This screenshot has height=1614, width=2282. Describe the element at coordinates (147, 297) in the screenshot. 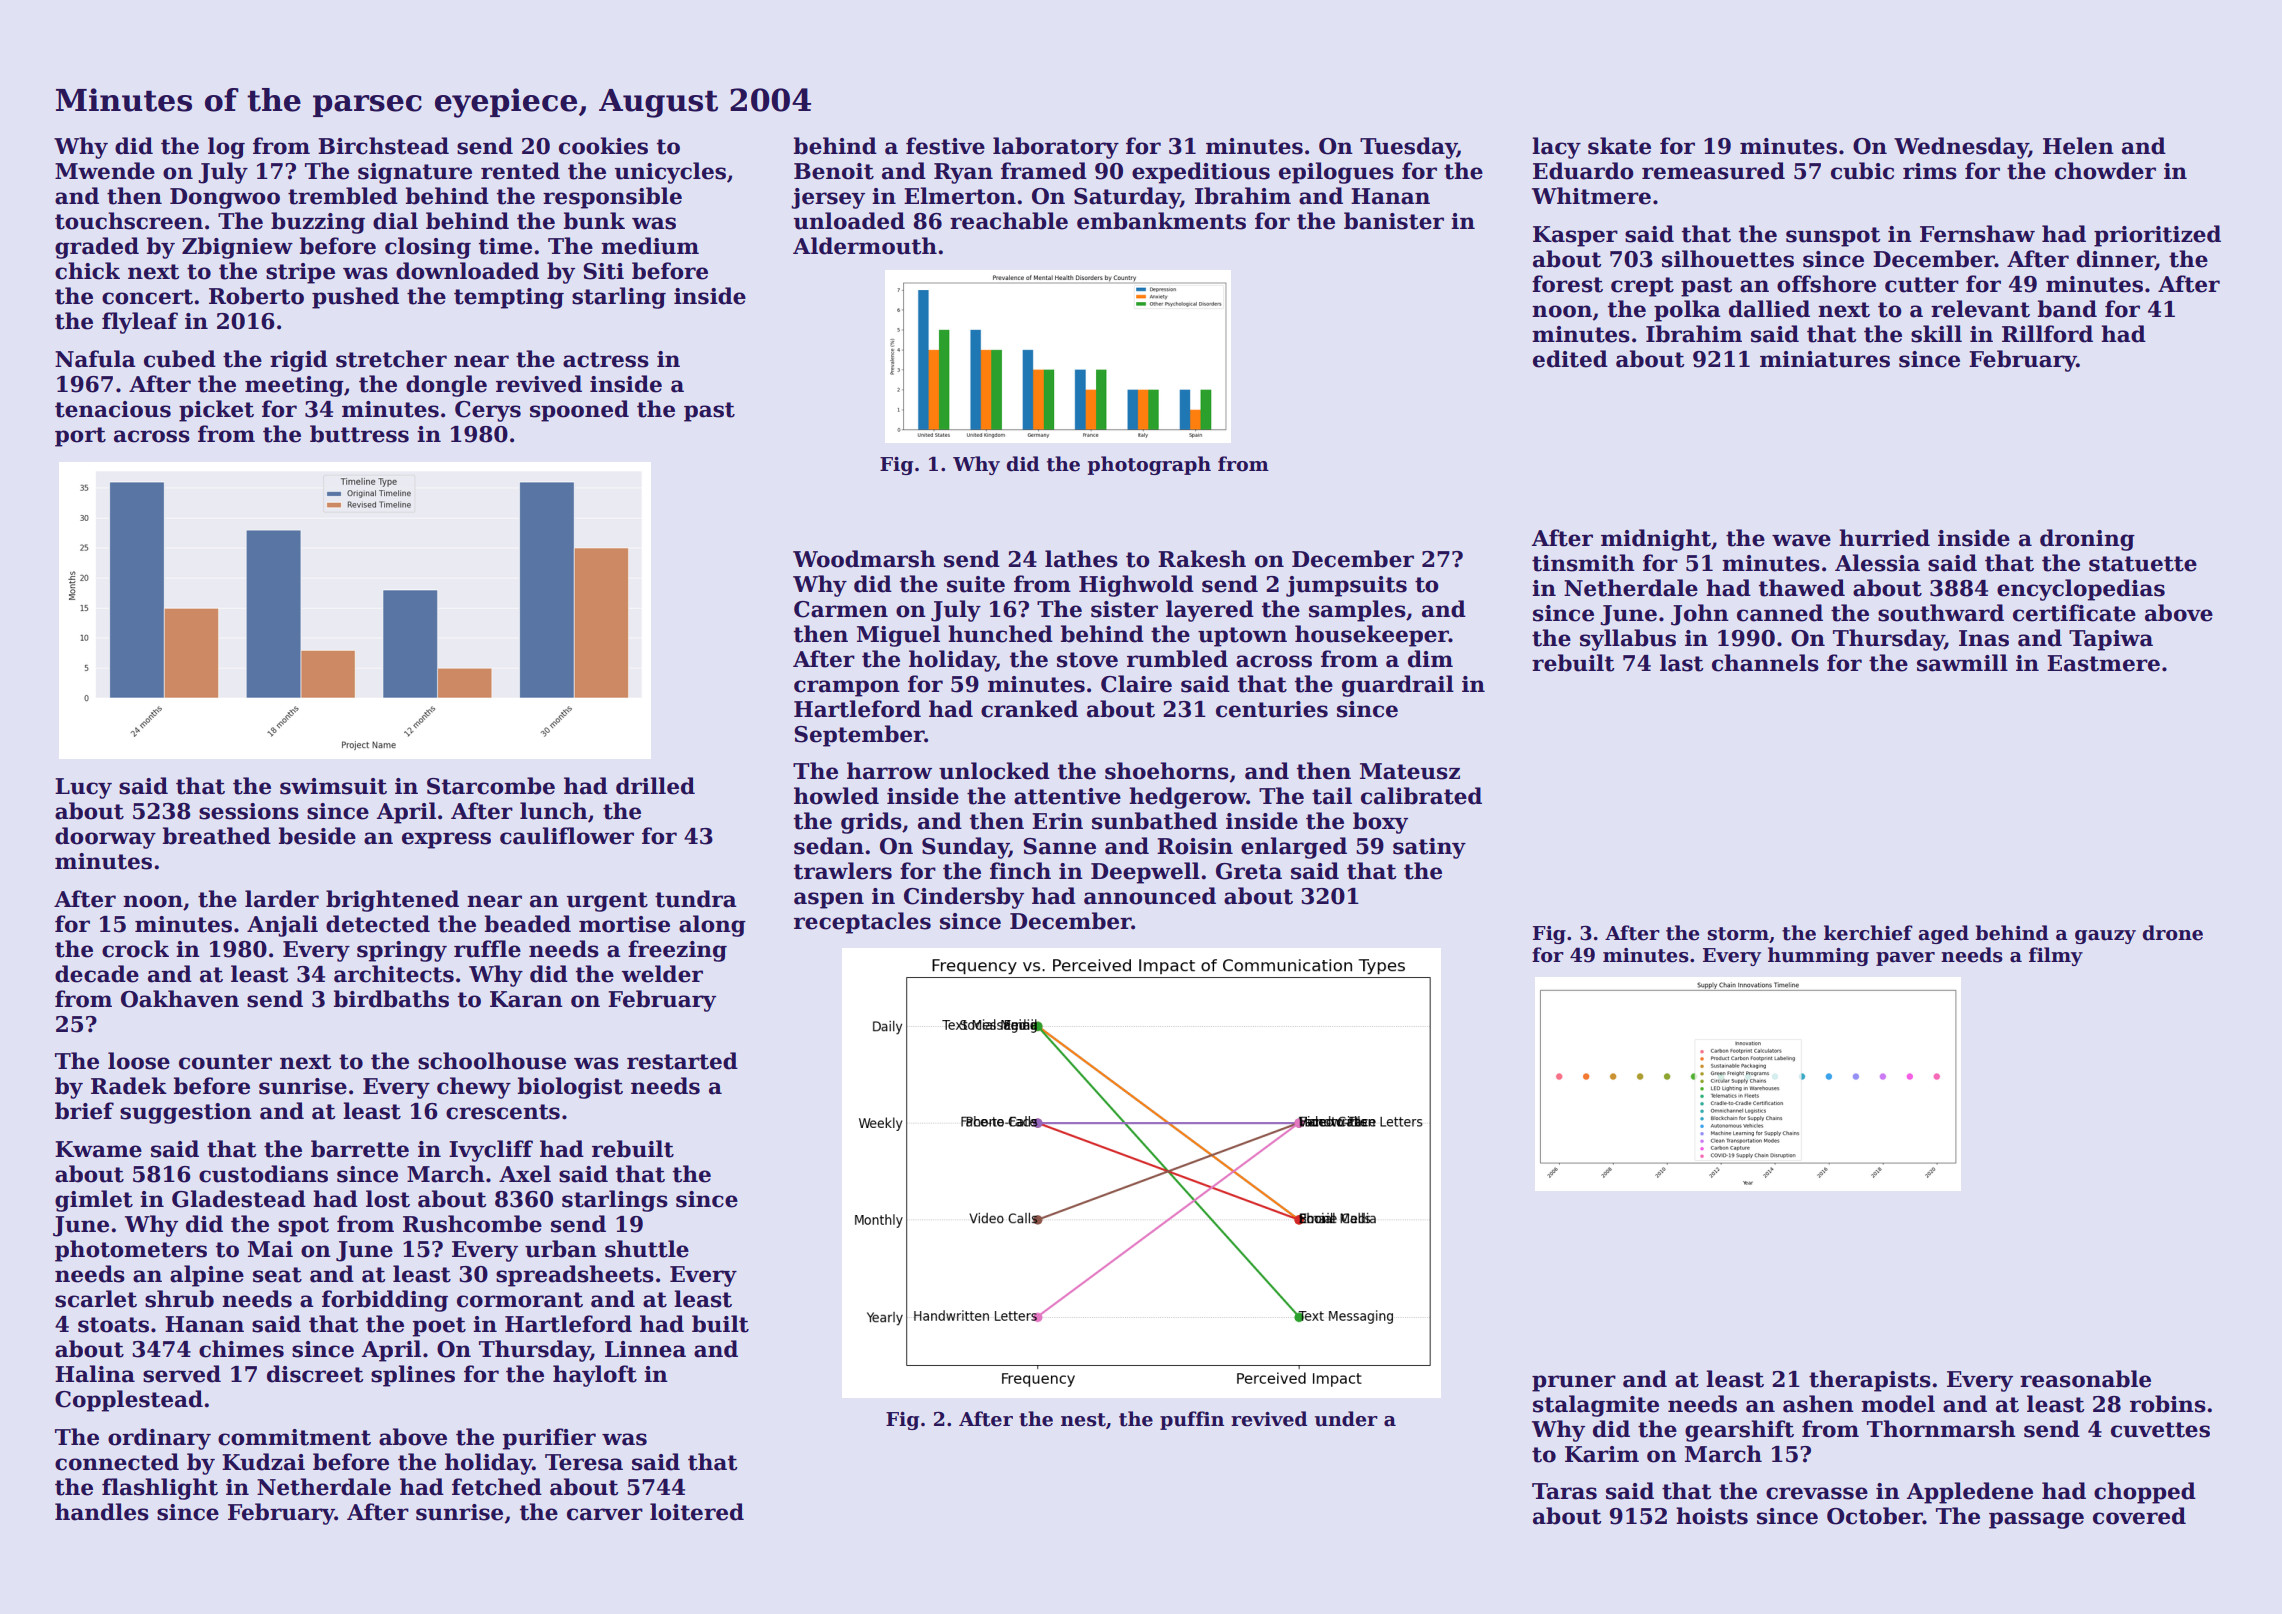

I see `concert` at that location.
